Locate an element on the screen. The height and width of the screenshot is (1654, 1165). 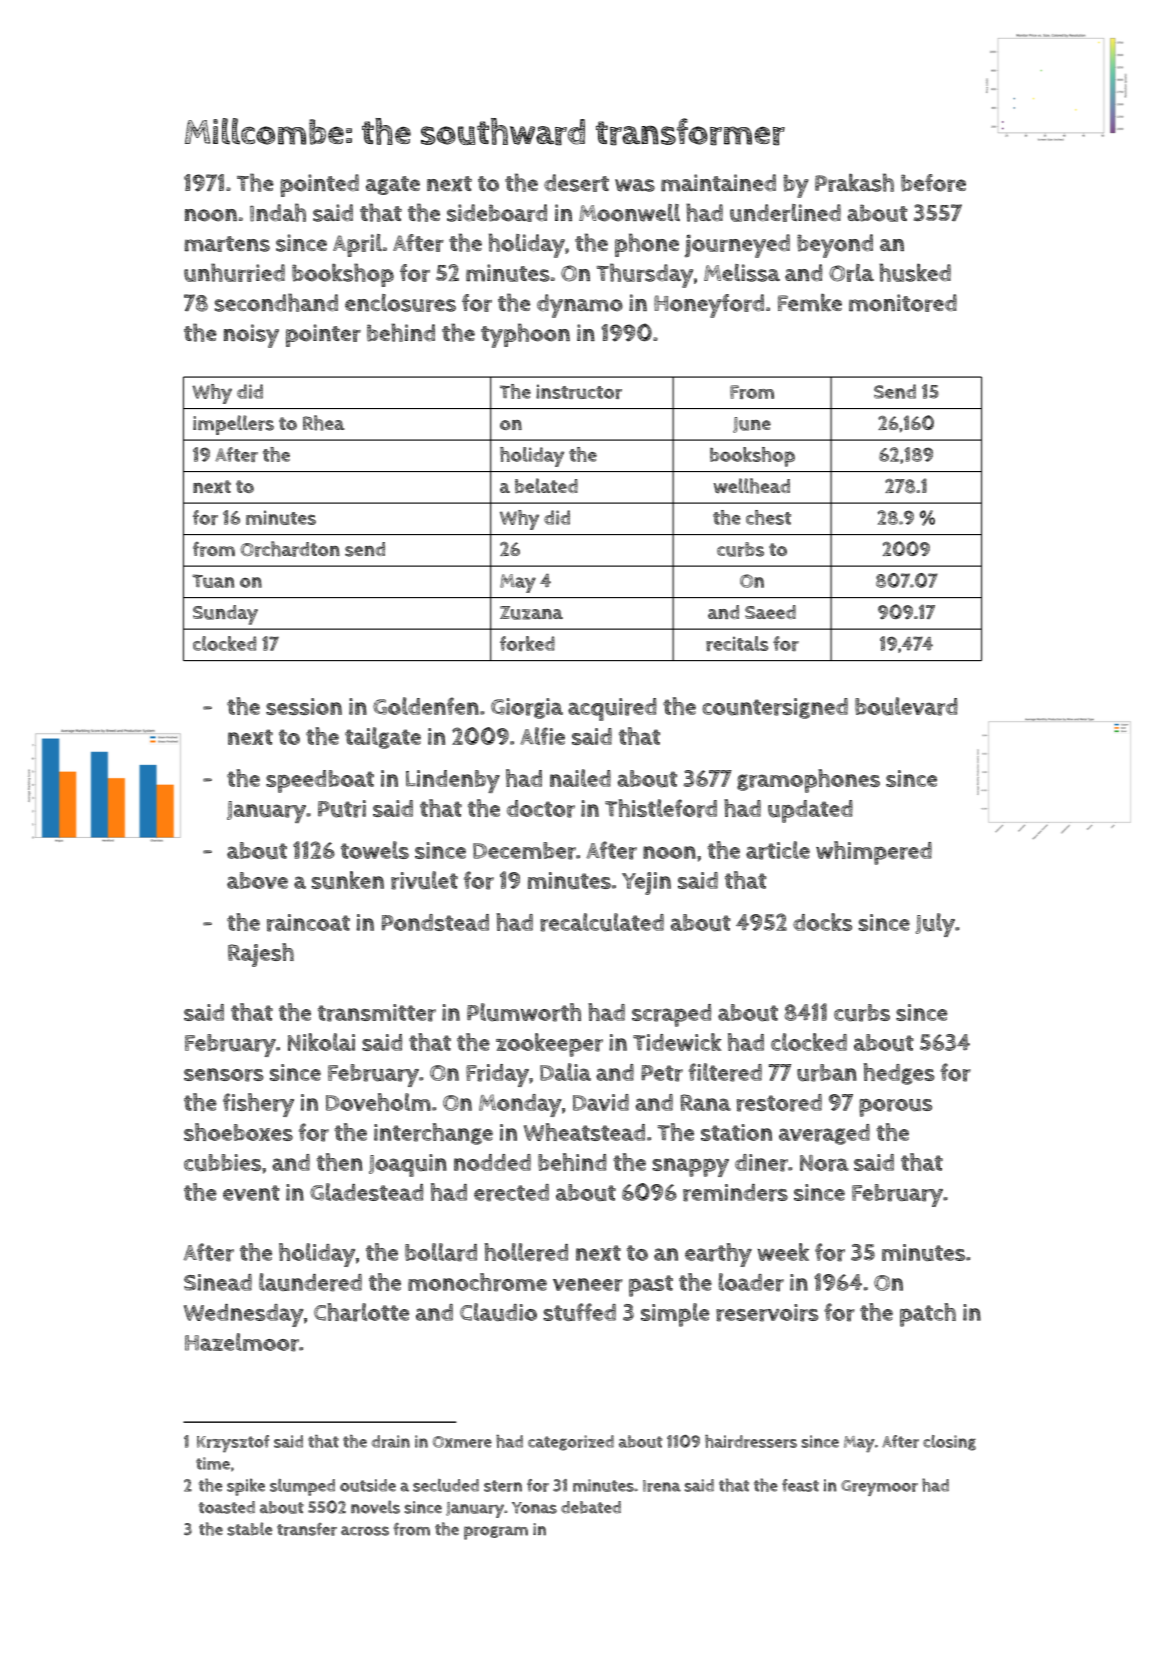
hedges is located at coordinates (899, 1074).
